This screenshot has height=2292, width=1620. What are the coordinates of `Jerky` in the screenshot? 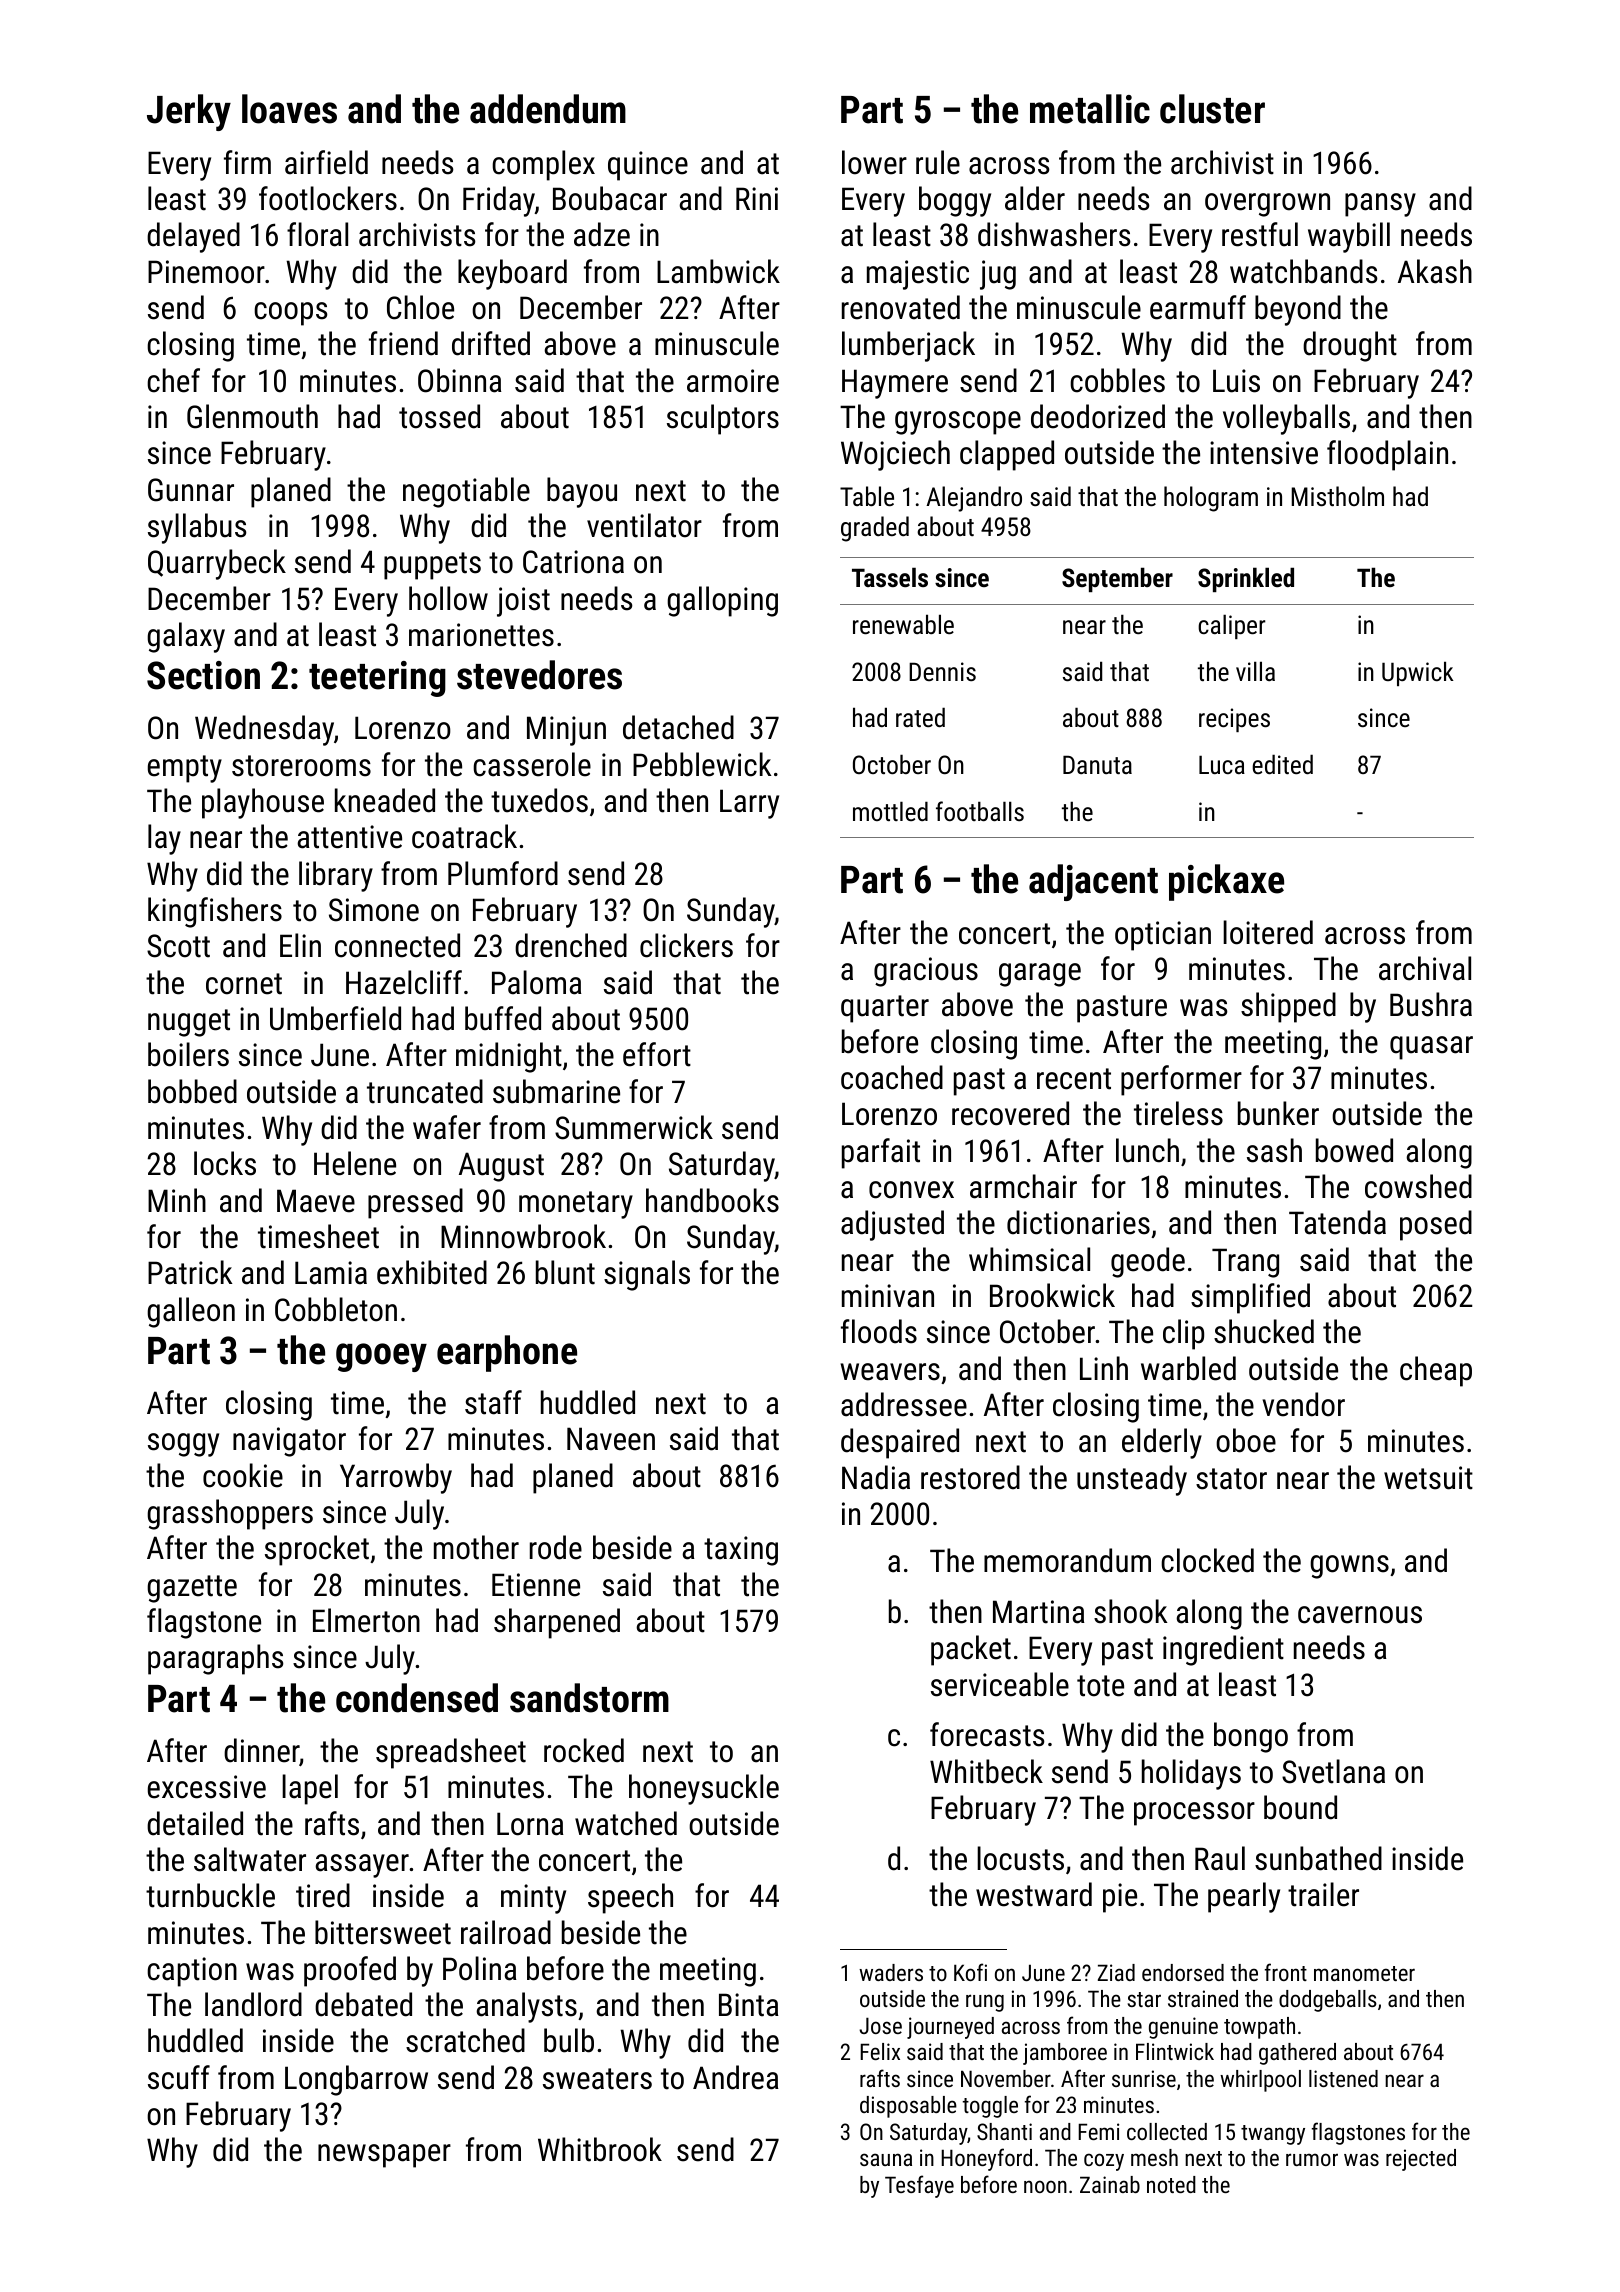 It's located at (189, 112).
